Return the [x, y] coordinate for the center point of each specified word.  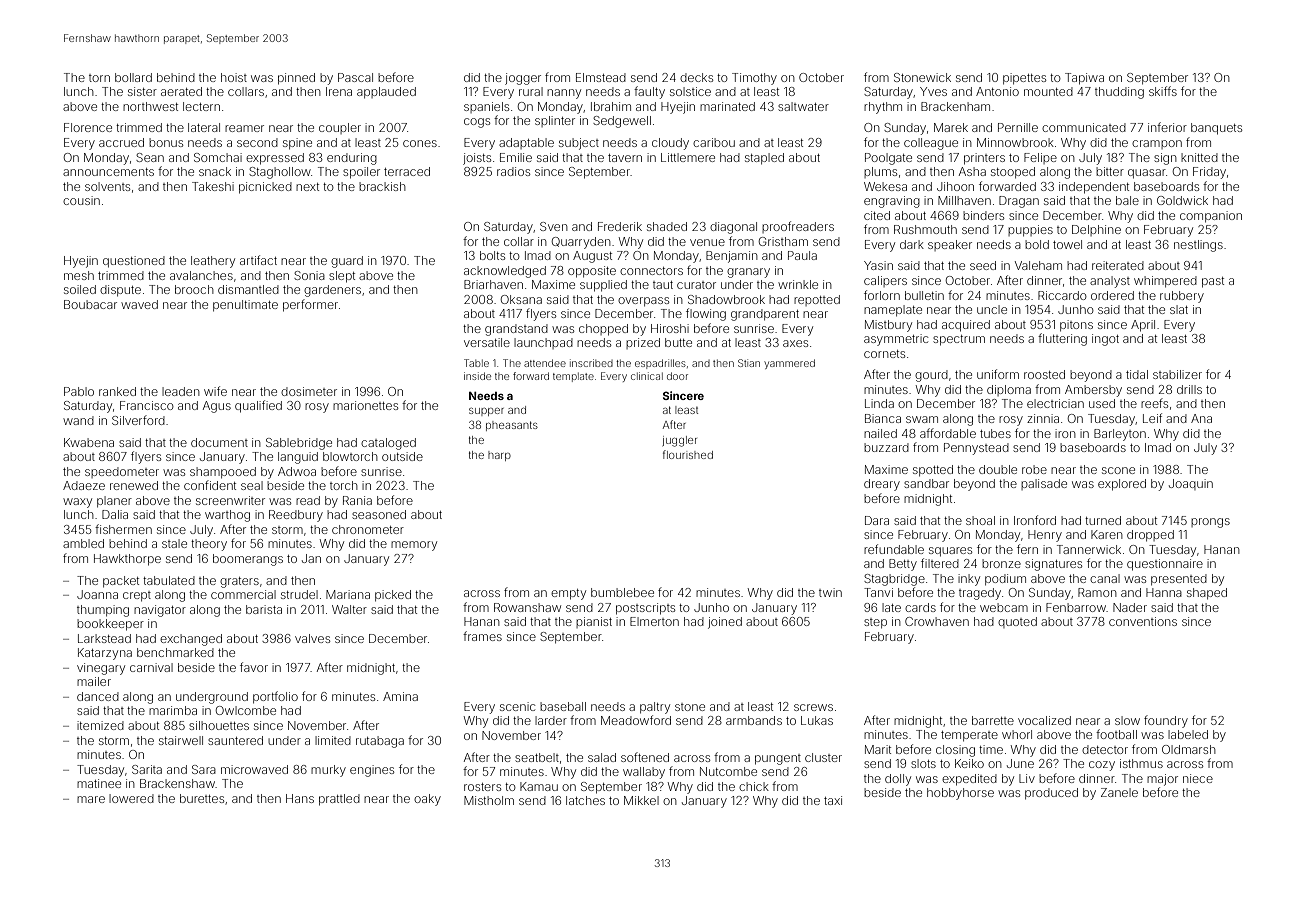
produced [1051, 794]
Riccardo [1062, 295]
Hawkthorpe [127, 560]
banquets [1216, 129]
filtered [940, 563]
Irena [339, 91]
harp [499, 456]
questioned [134, 262]
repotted [817, 300]
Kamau [539, 786]
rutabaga [380, 742]
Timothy [754, 79]
